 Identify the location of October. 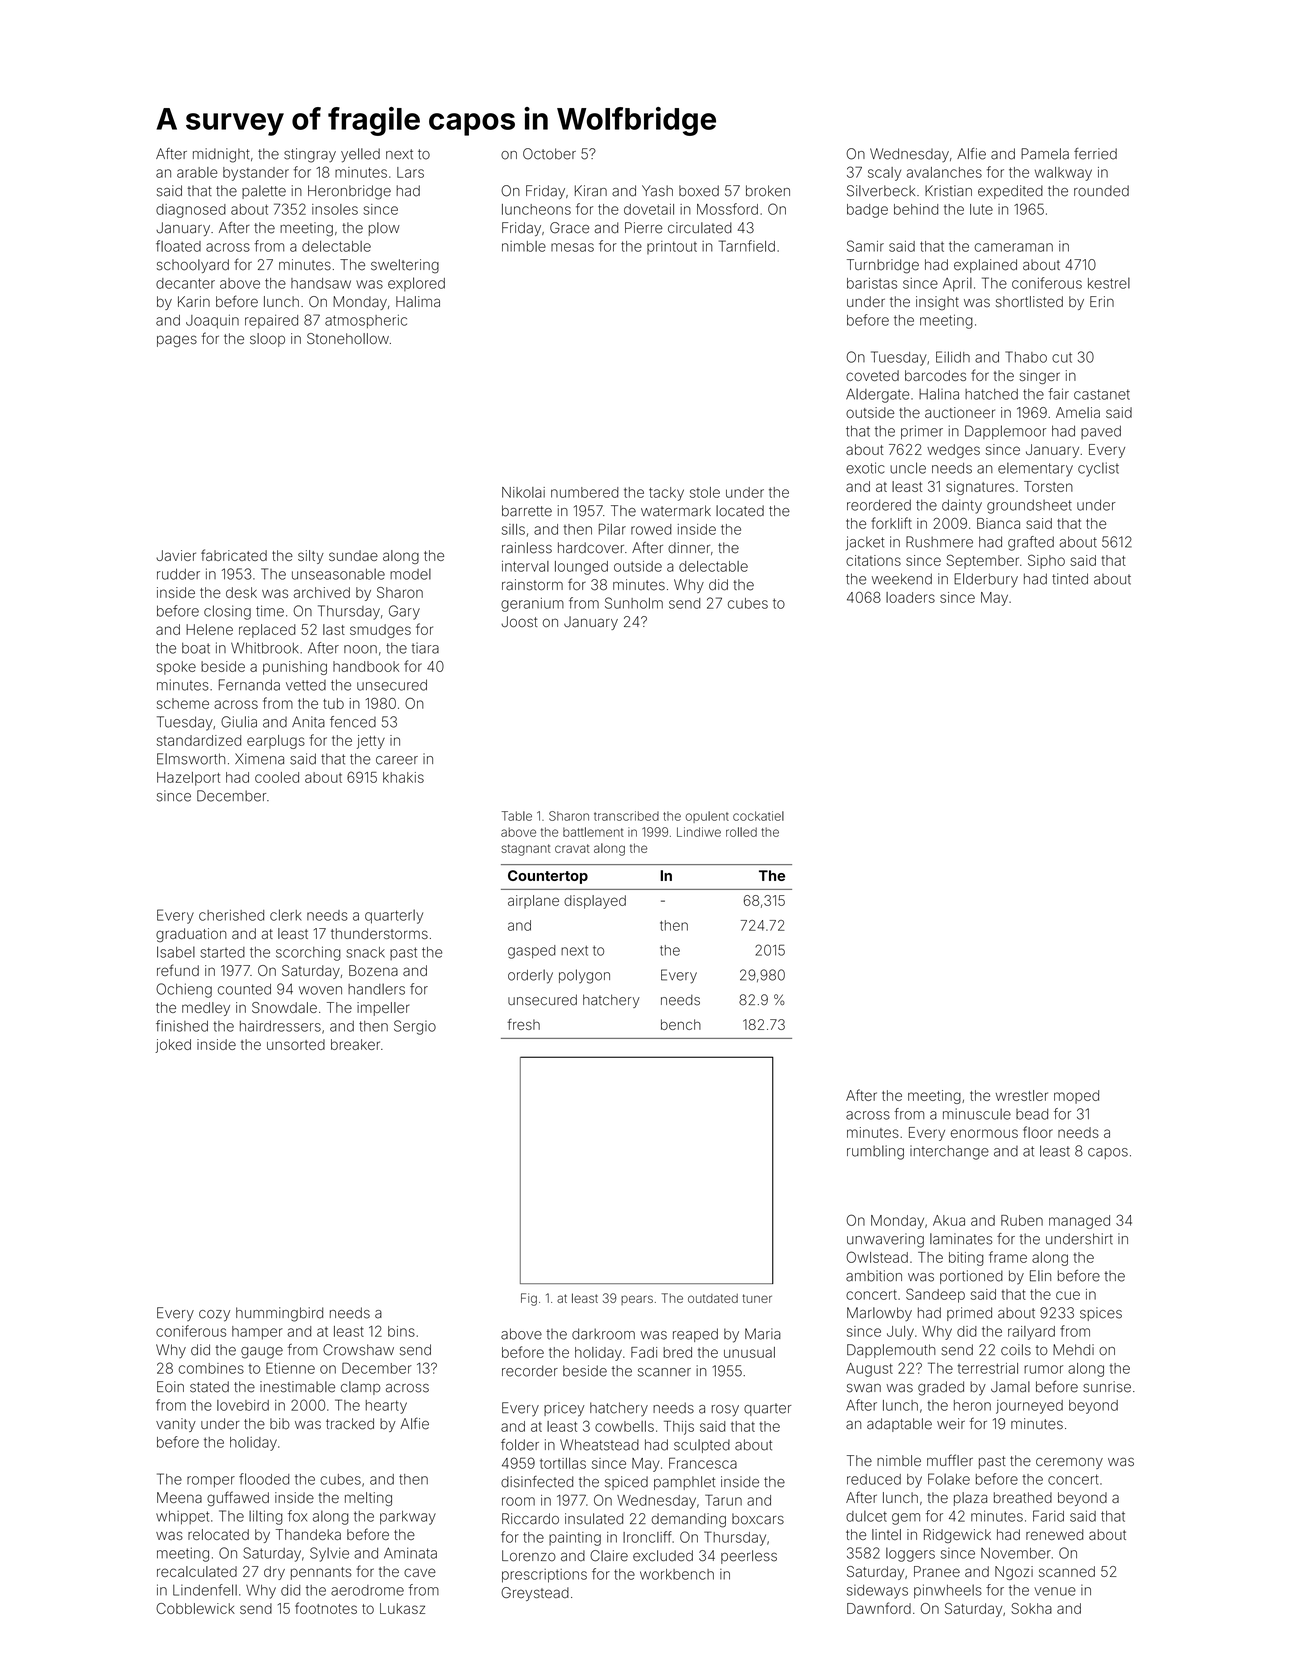
(549, 154).
